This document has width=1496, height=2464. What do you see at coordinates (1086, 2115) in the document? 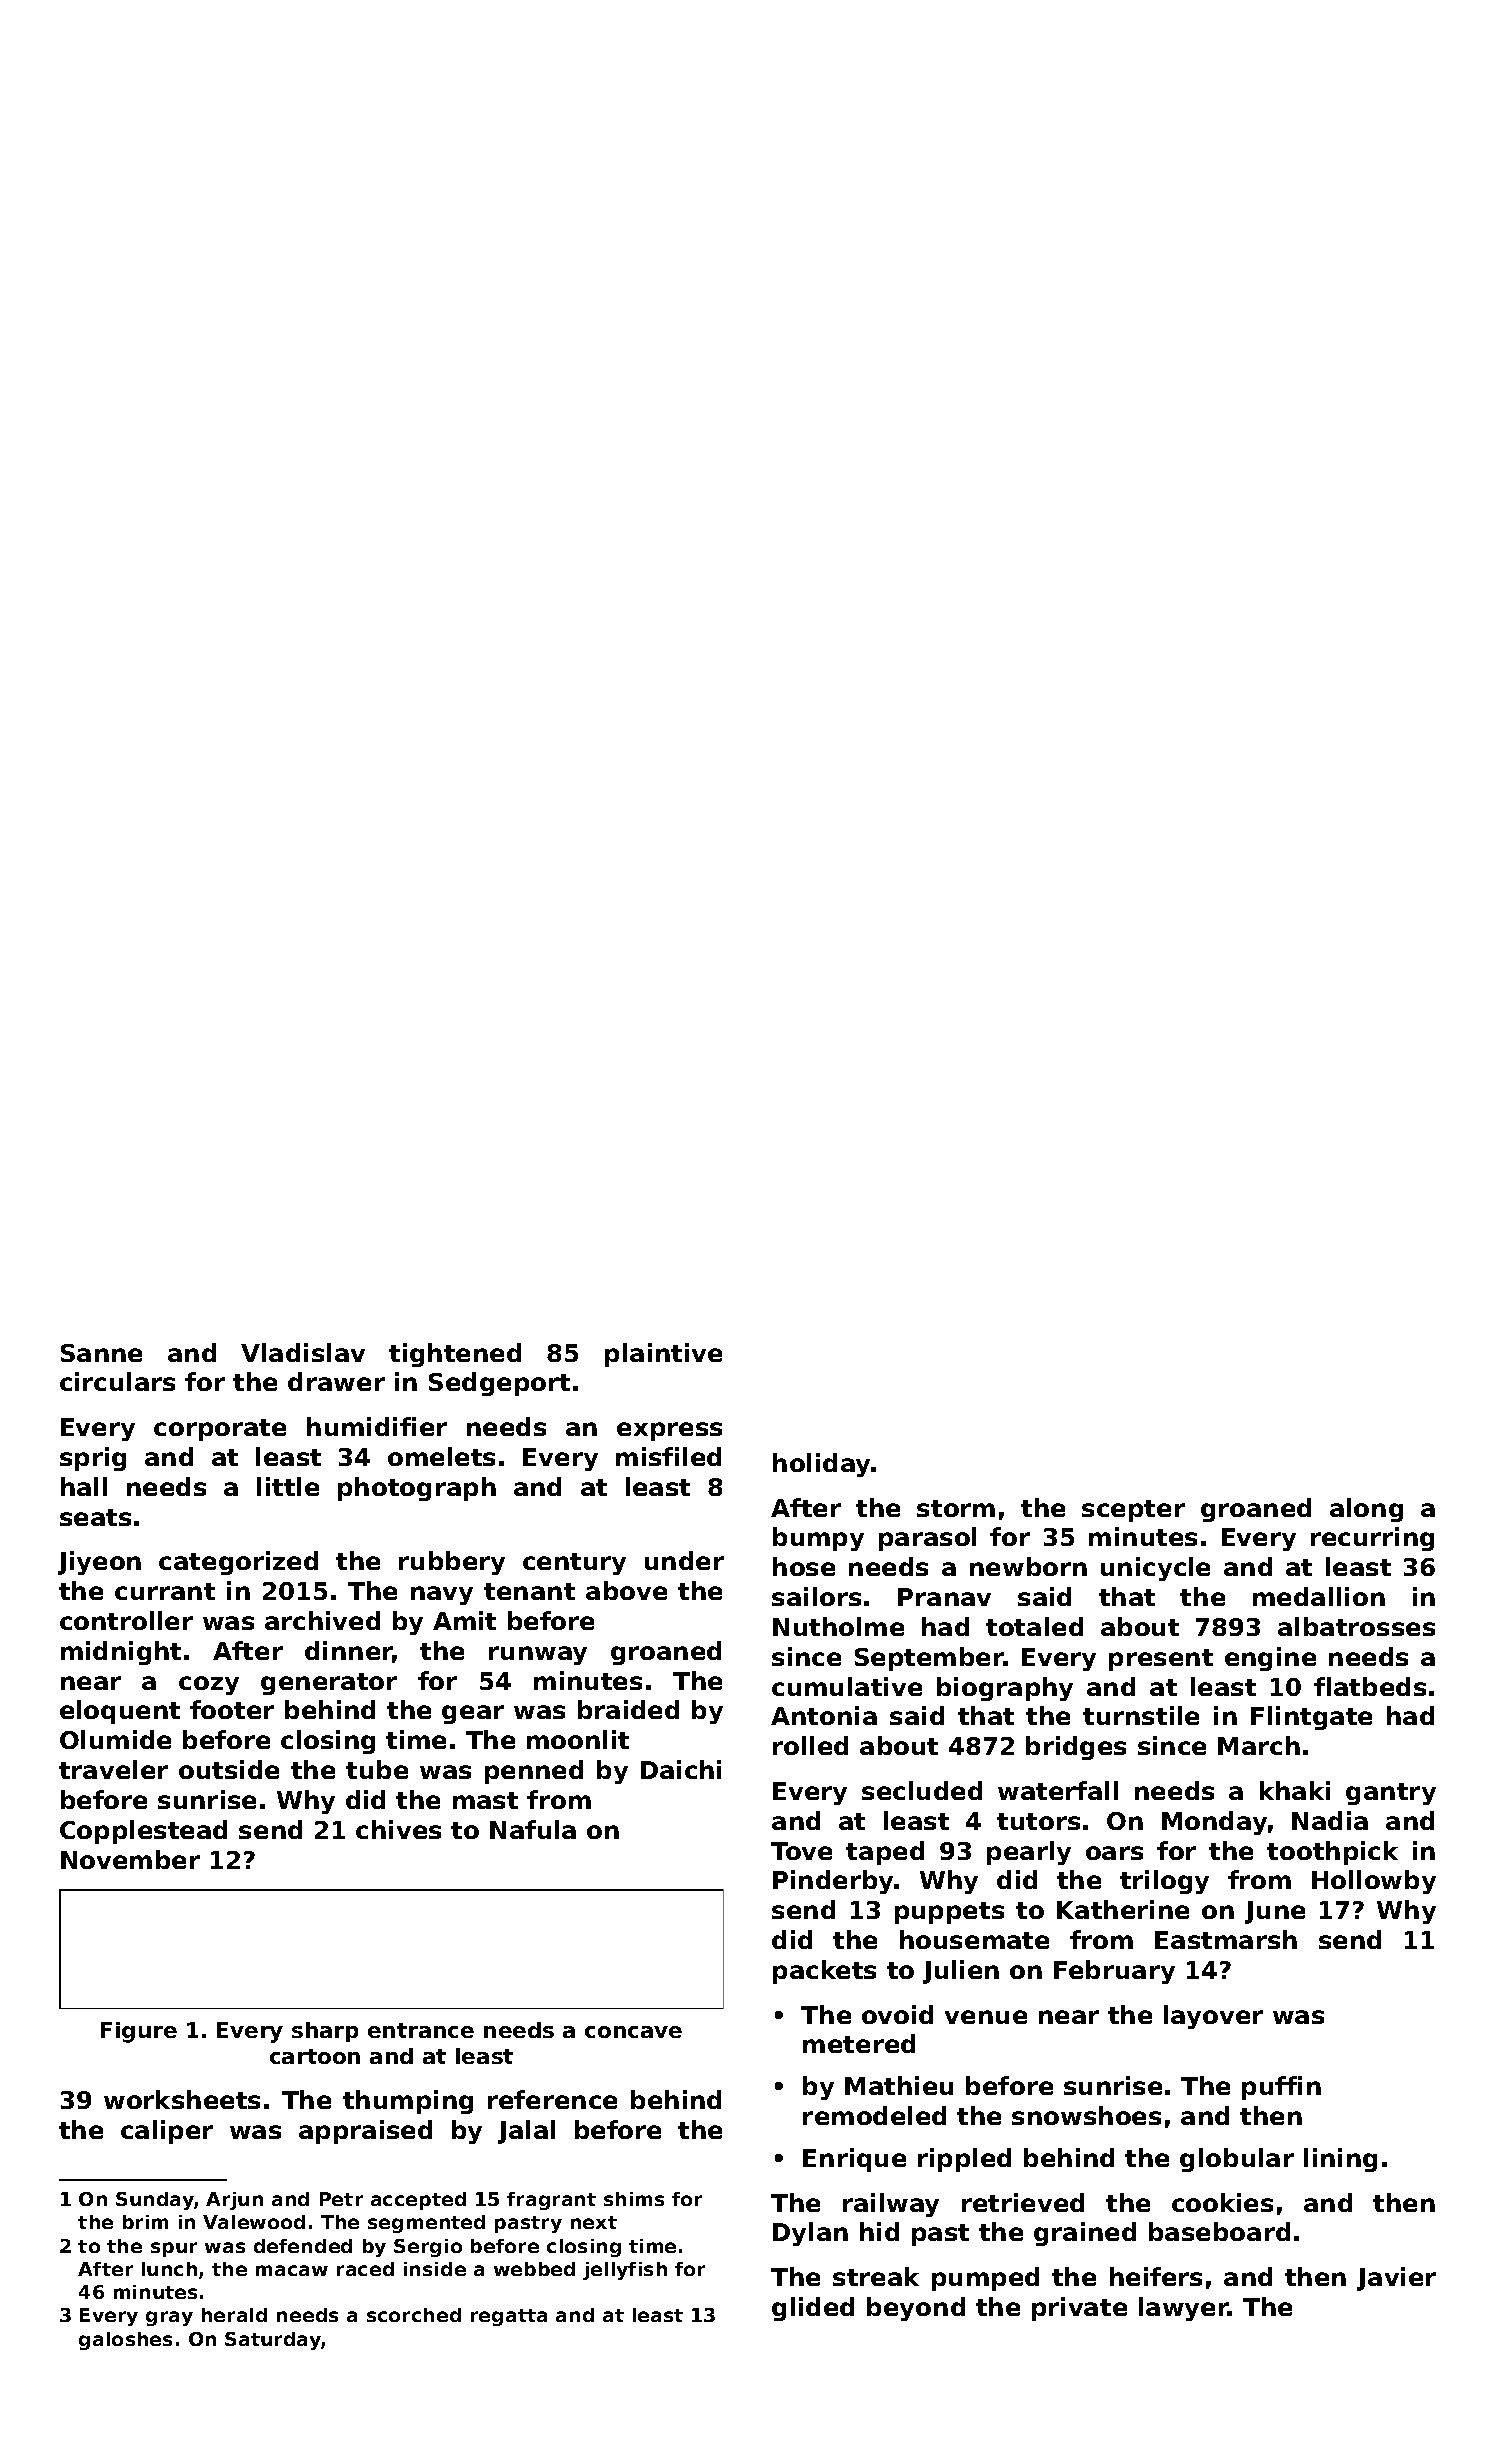
I see `snowshoes` at bounding box center [1086, 2115].
